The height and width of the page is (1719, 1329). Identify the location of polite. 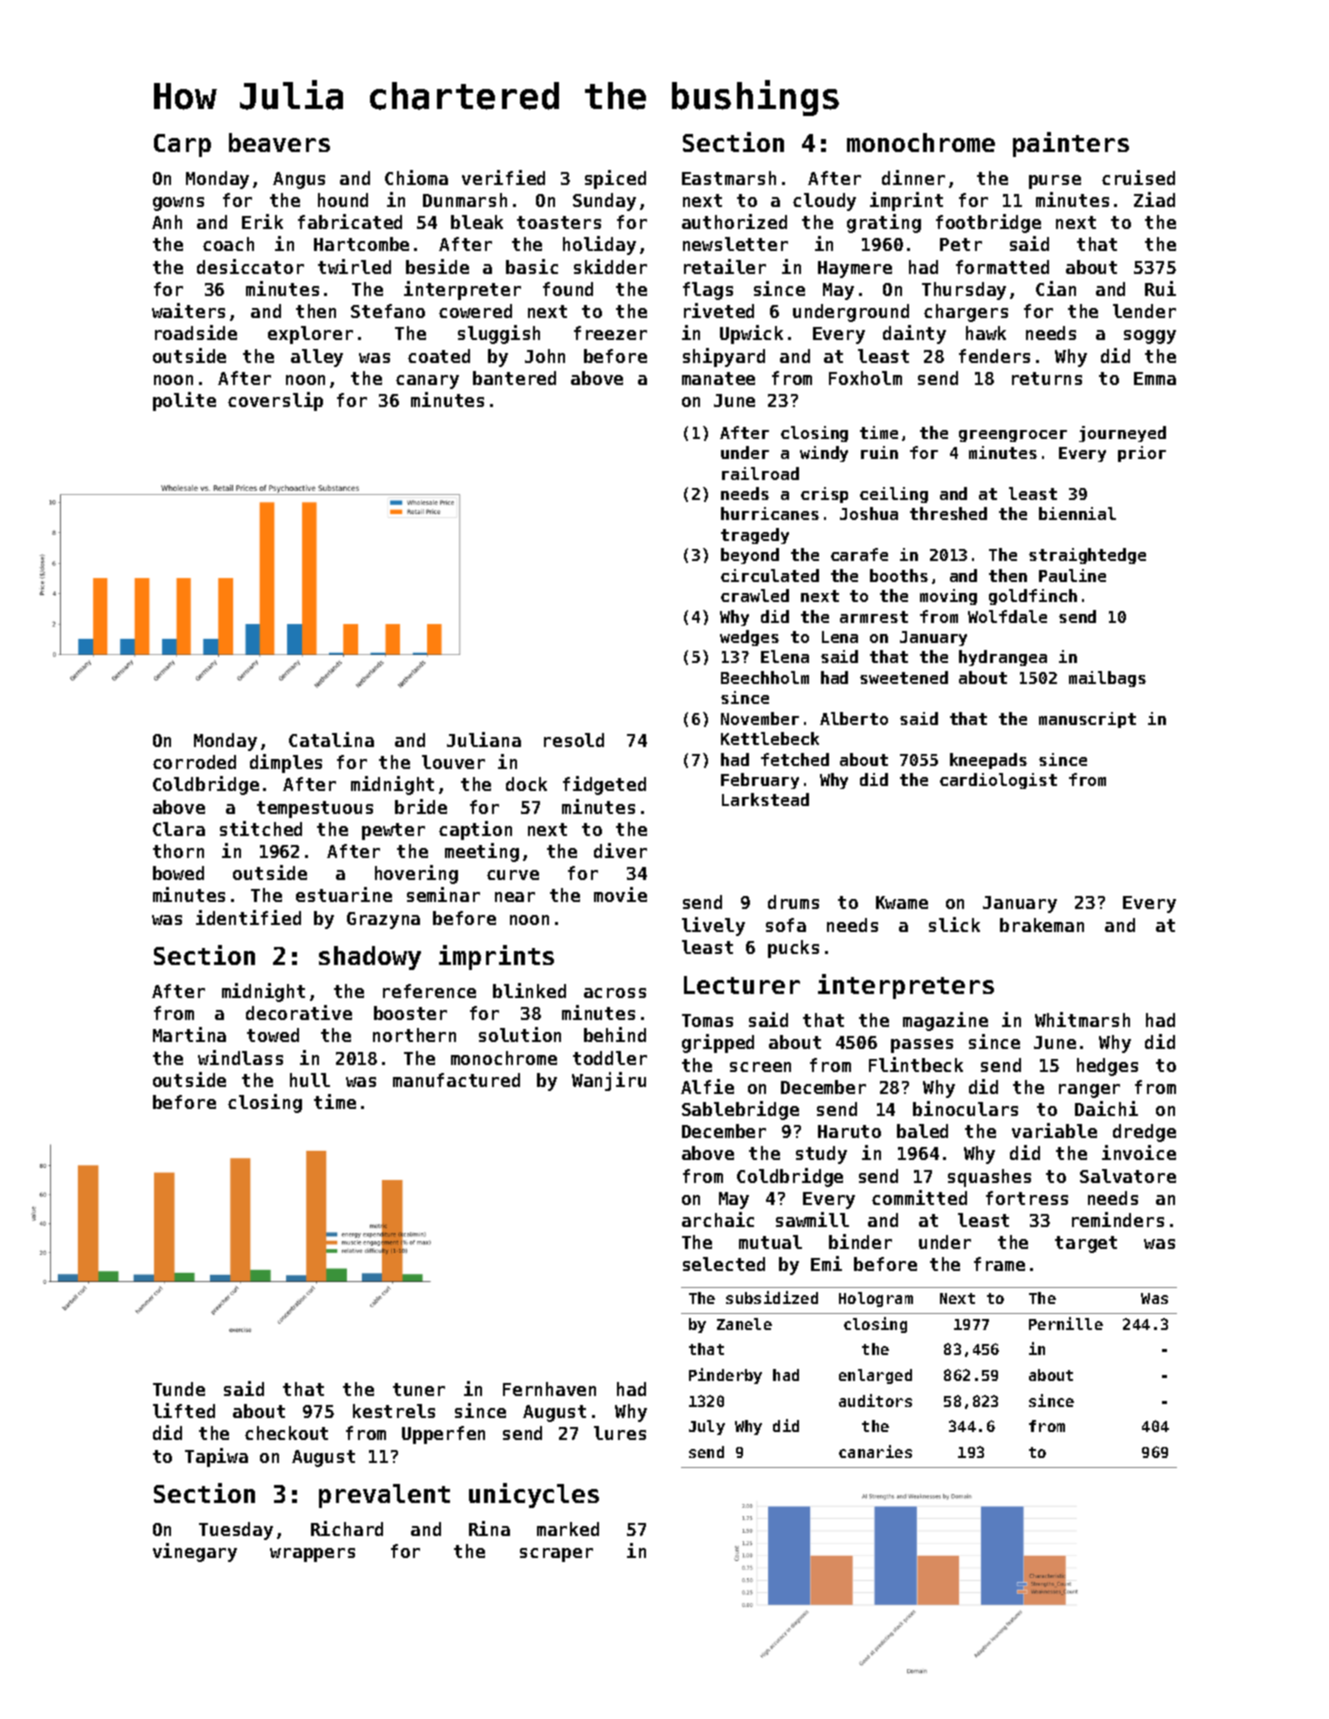
(184, 401).
